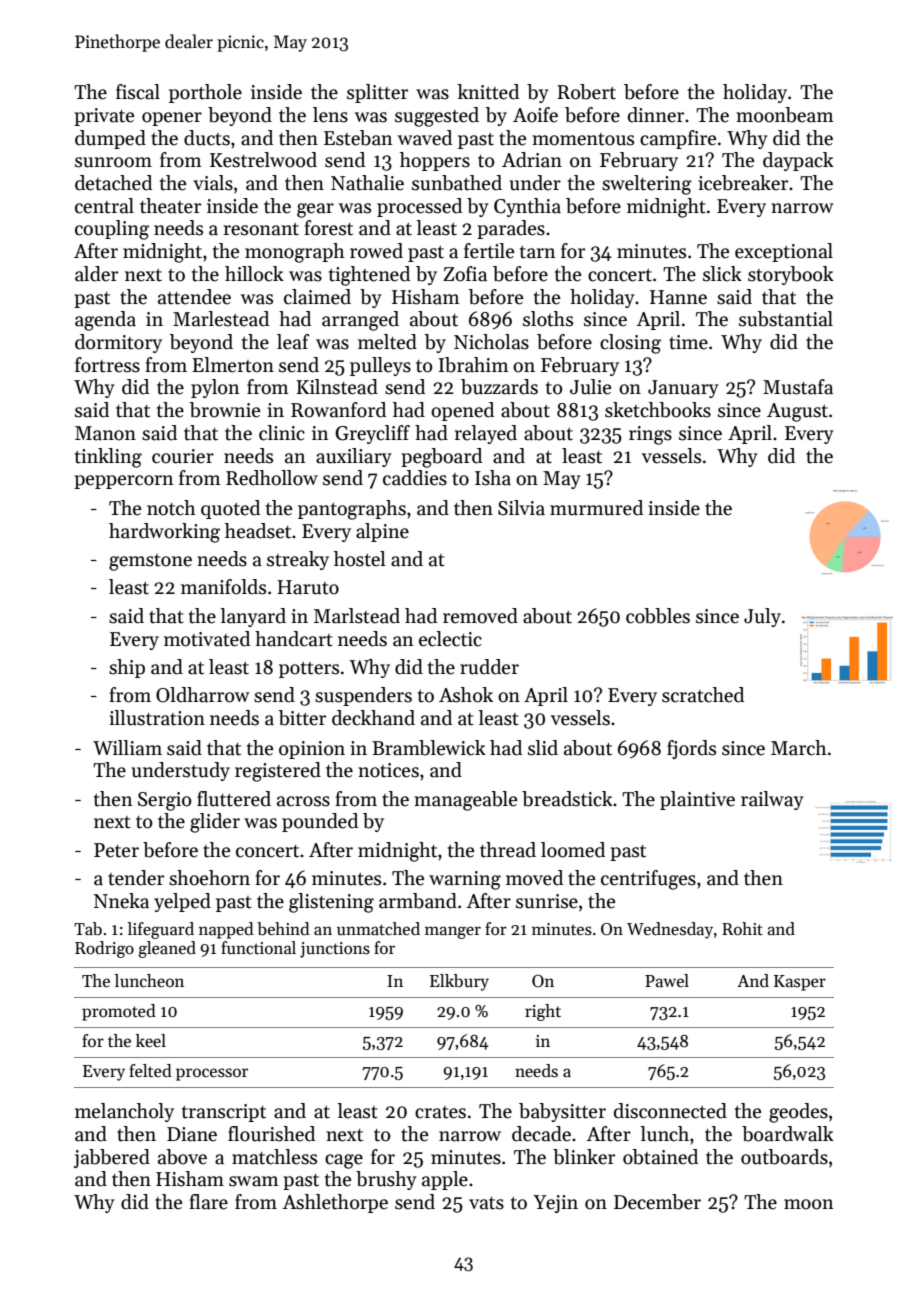 Image resolution: width=908 pixels, height=1316 pixels. What do you see at coordinates (263, 160) in the document?
I see `Kestrelwood` at bounding box center [263, 160].
